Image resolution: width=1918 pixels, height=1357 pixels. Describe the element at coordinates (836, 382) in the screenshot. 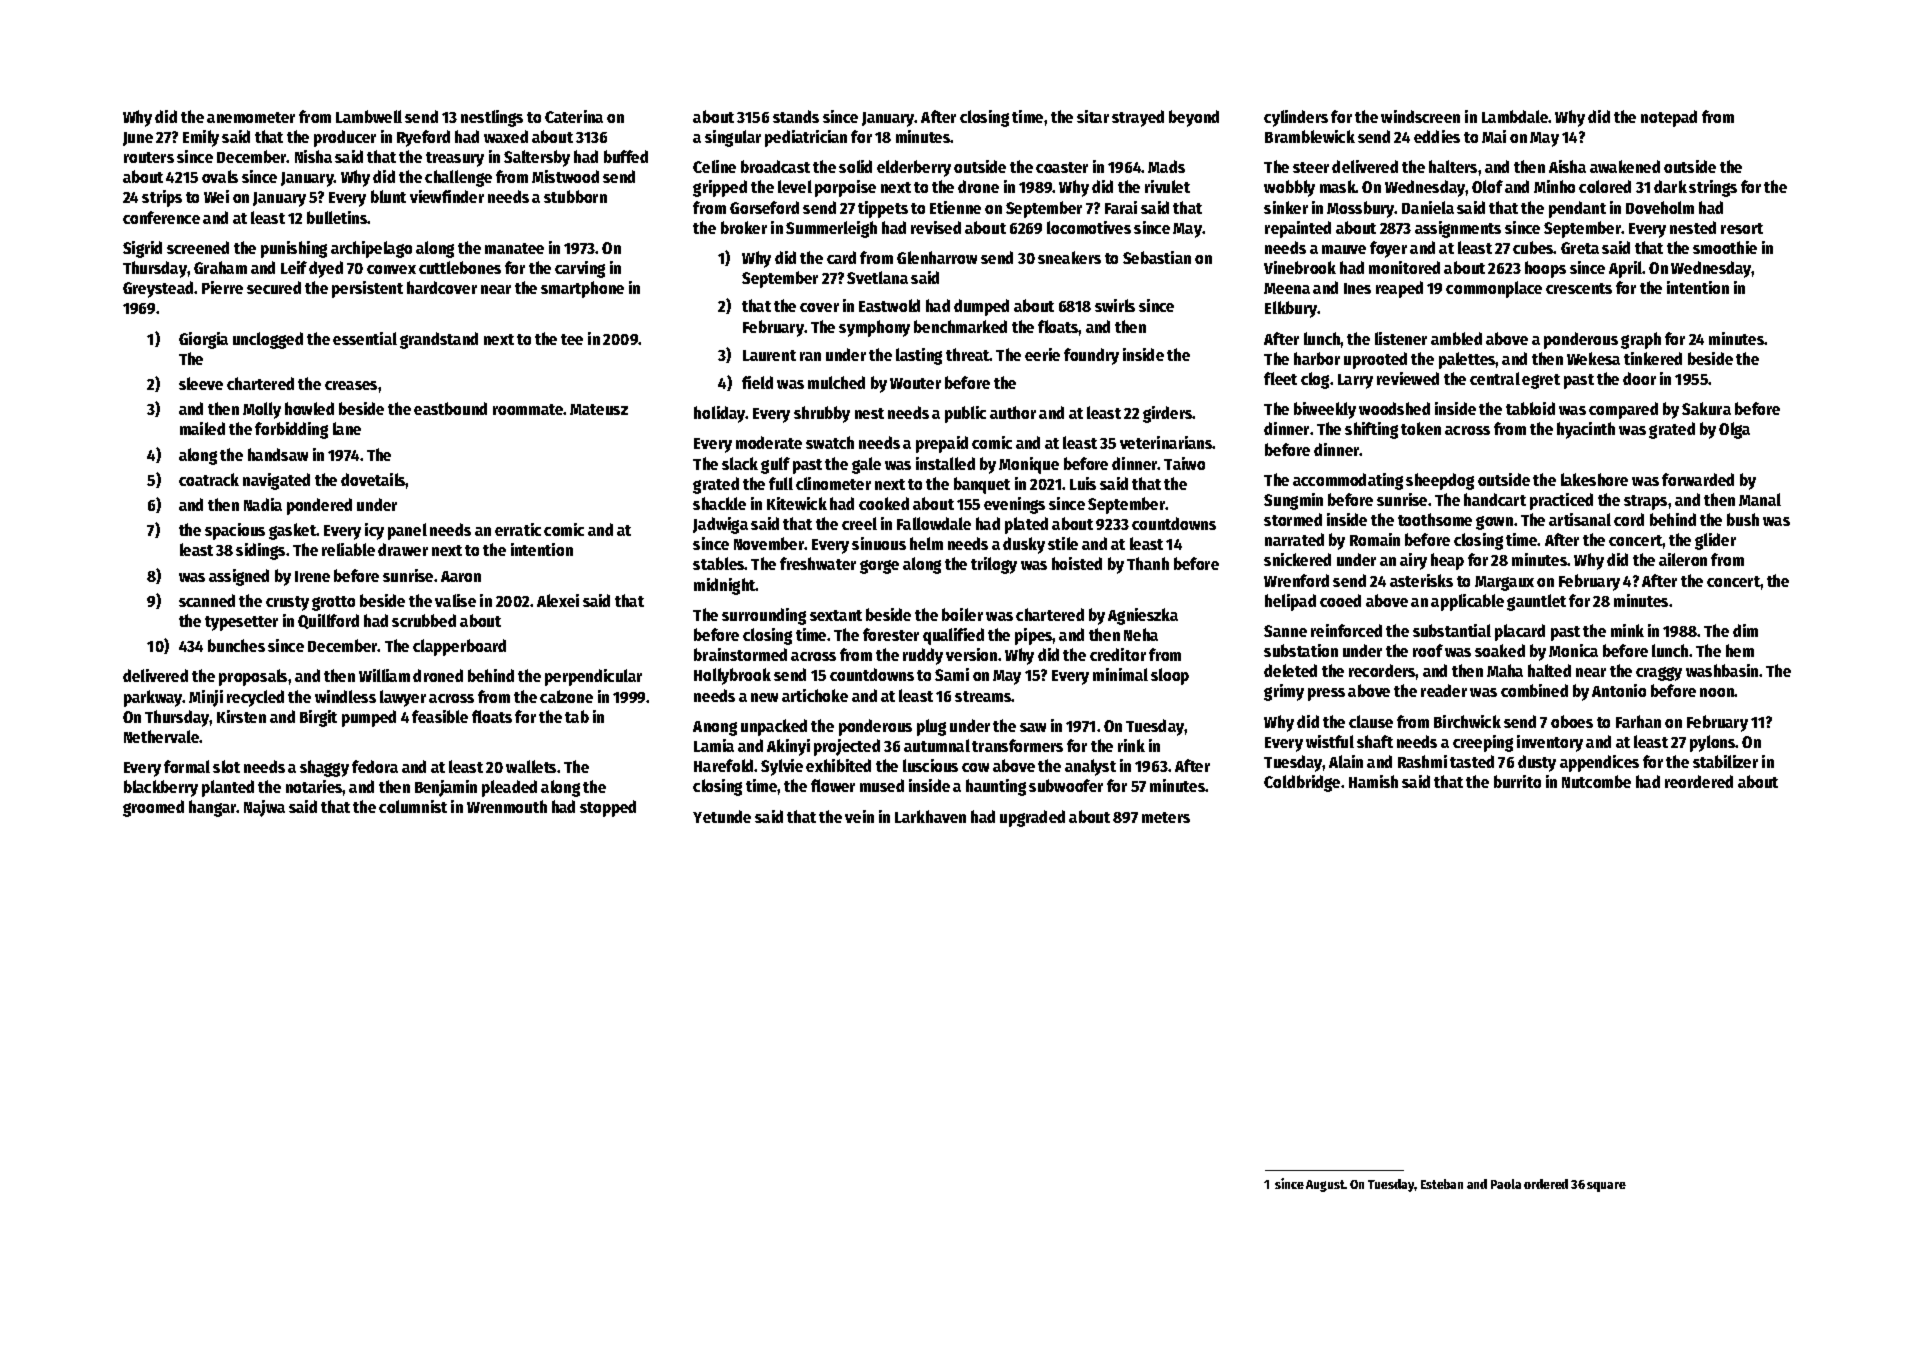

I see `mulched` at that location.
